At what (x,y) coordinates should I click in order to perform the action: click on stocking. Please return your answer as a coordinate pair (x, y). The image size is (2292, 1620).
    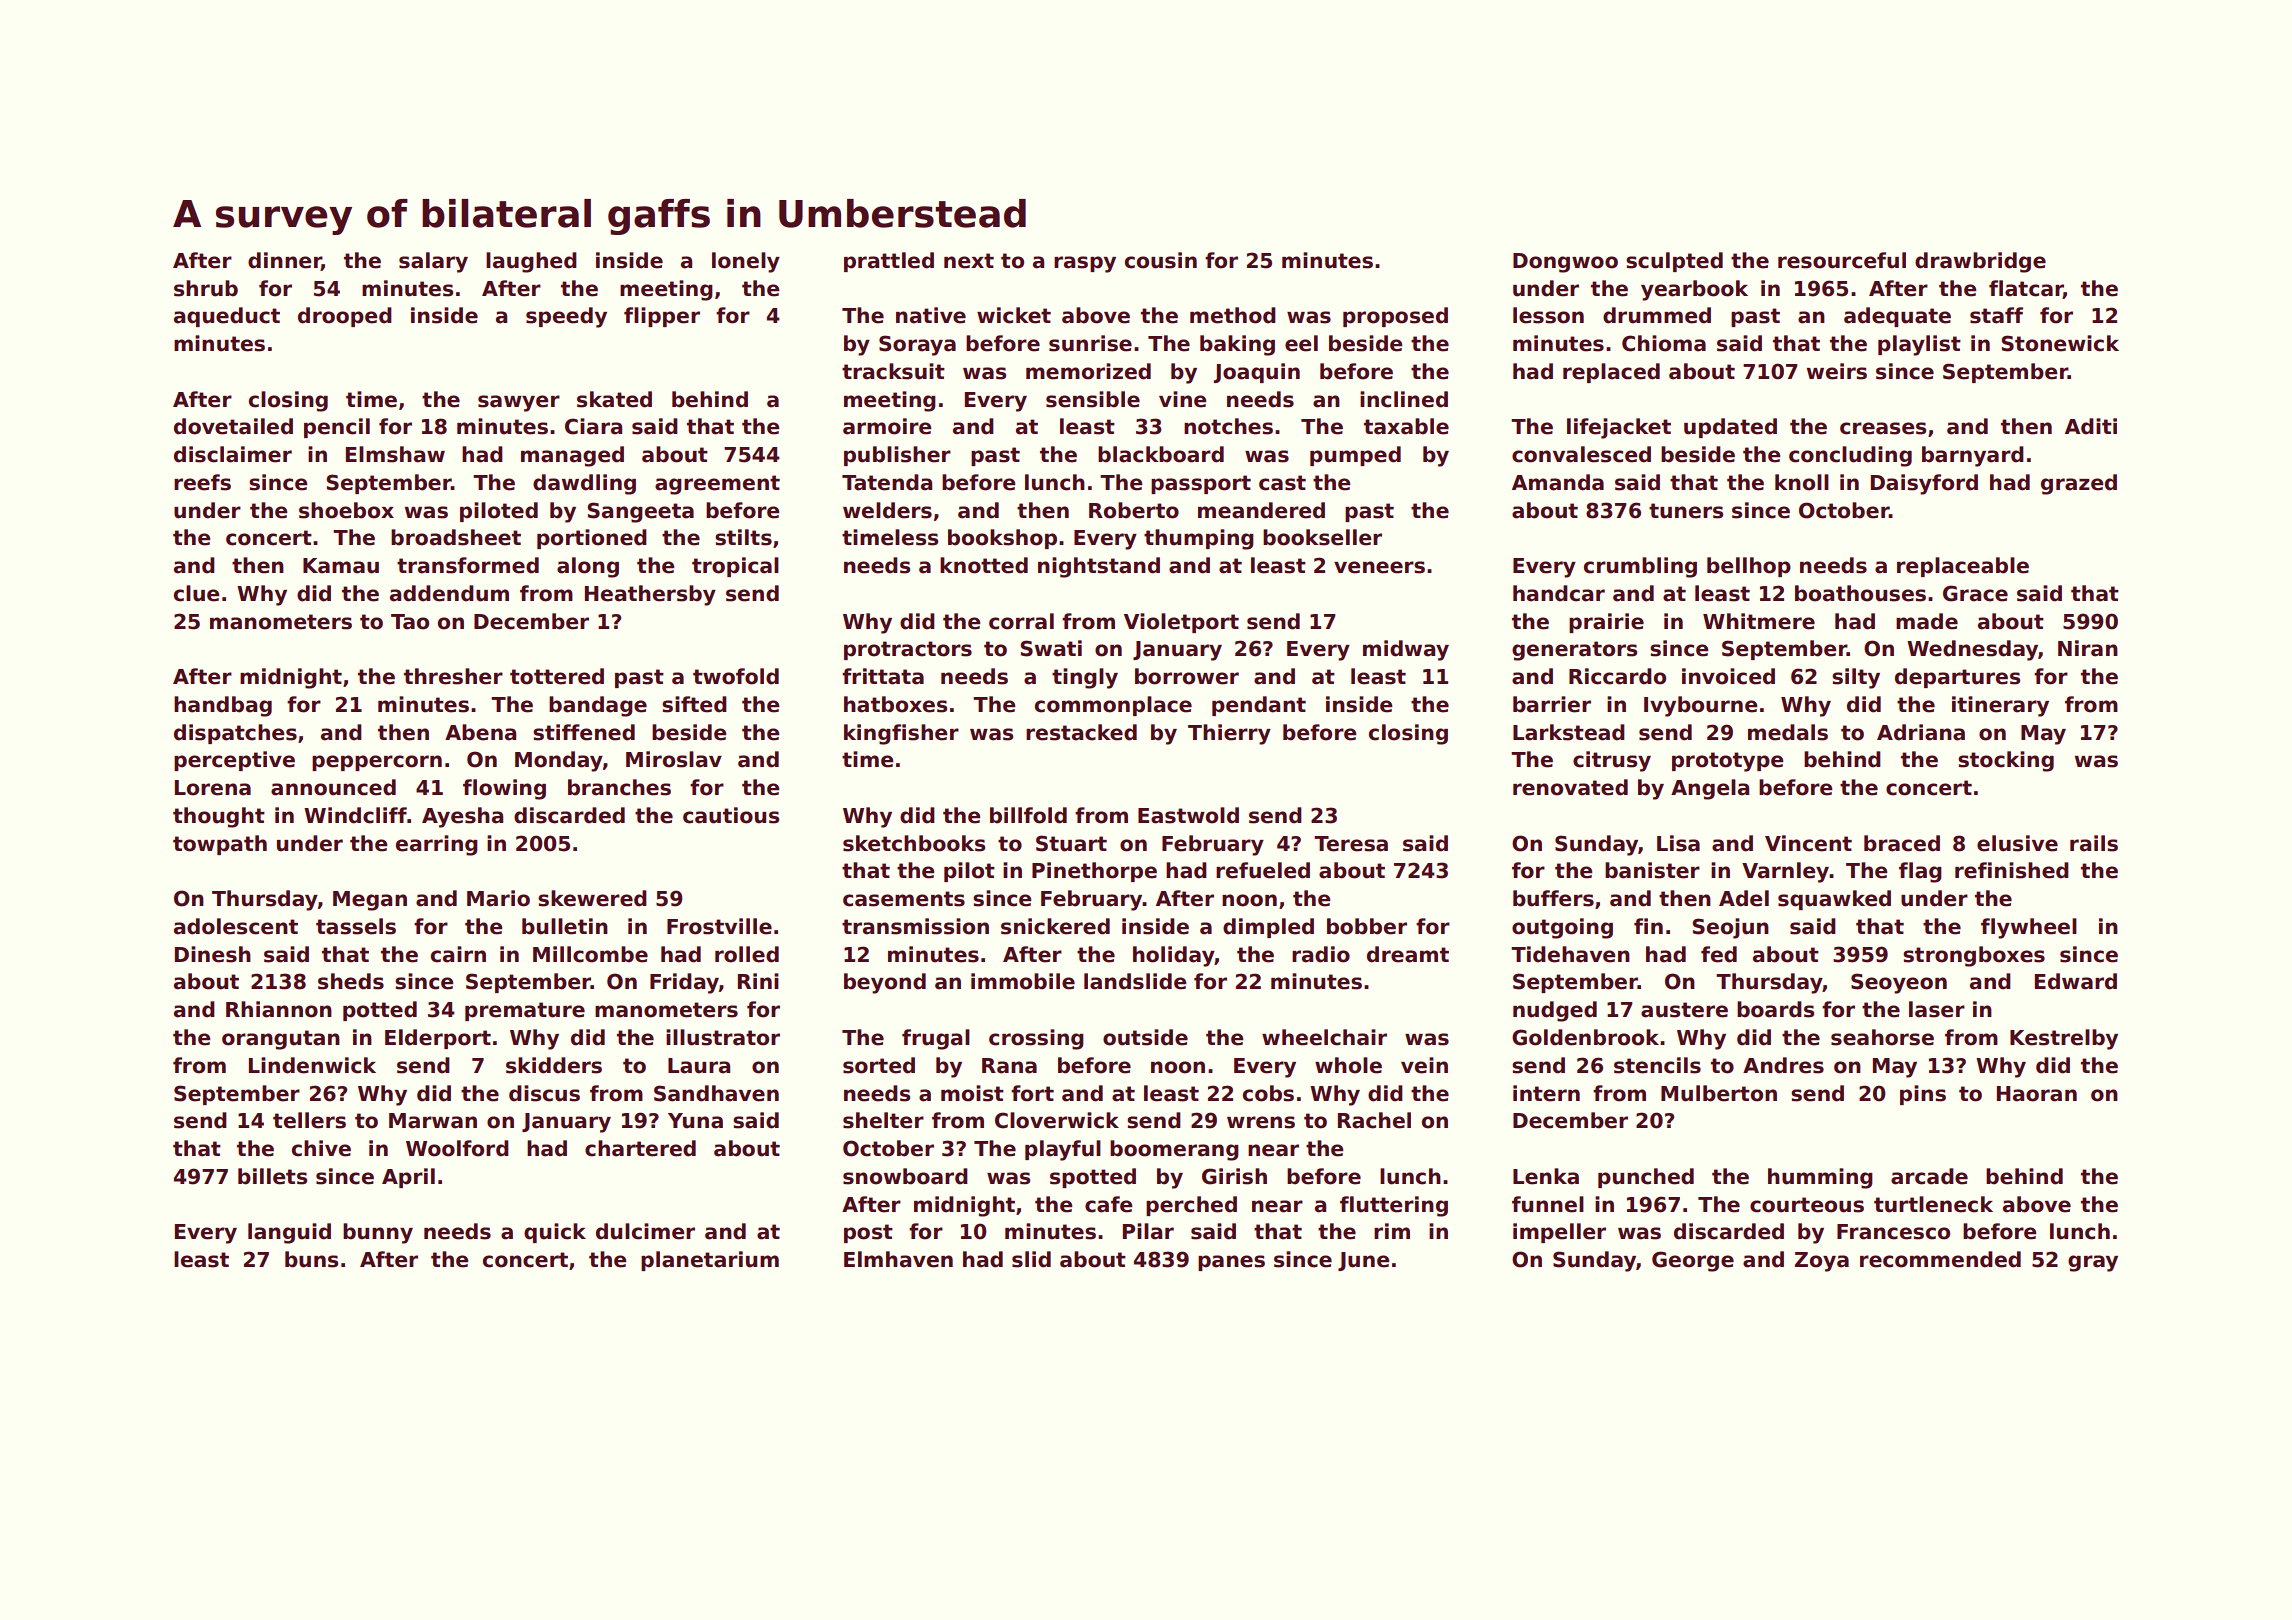
    Looking at the image, I should click on (2006, 761).
